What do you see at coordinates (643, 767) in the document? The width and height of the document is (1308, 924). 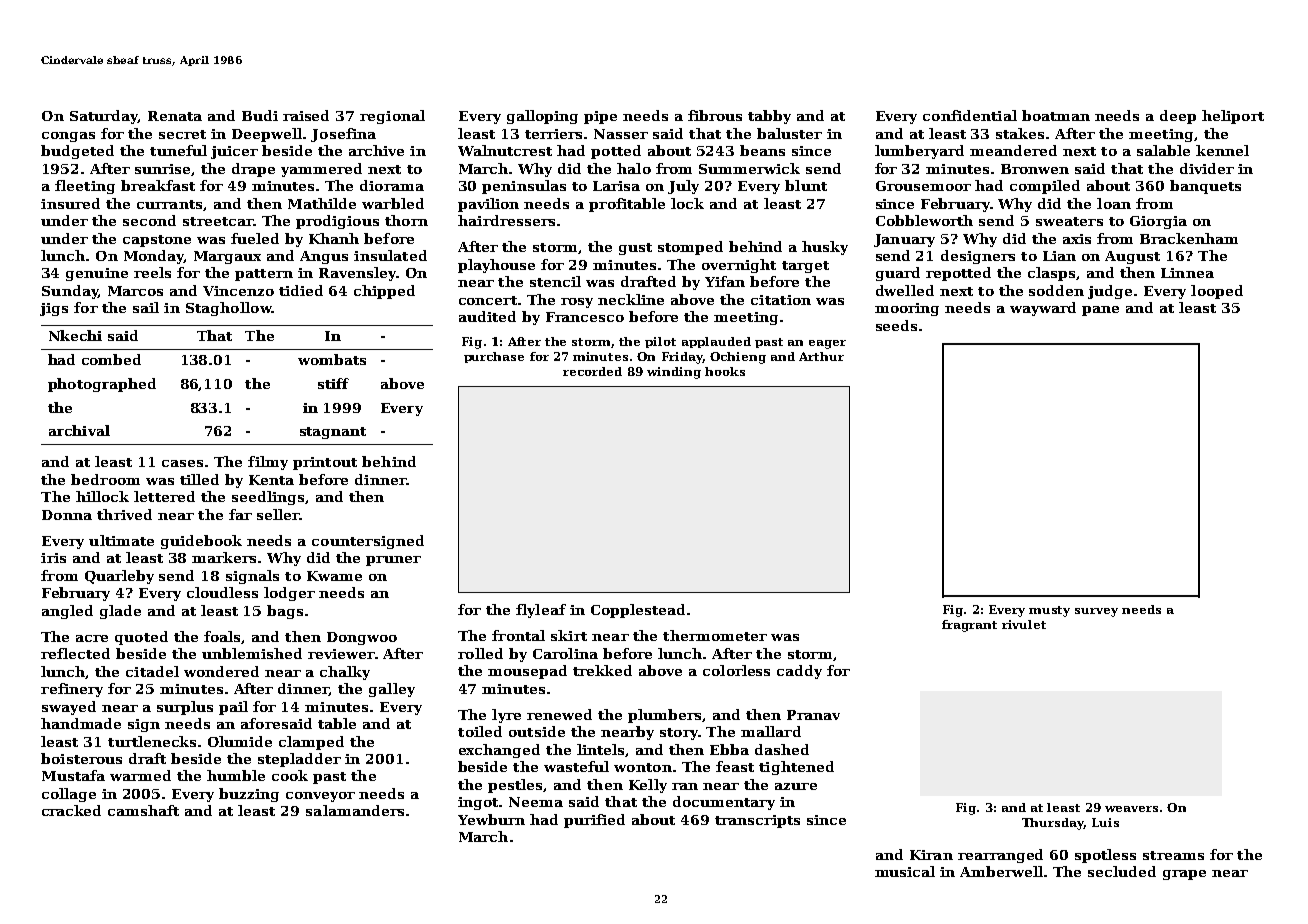 I see `wonton` at bounding box center [643, 767].
